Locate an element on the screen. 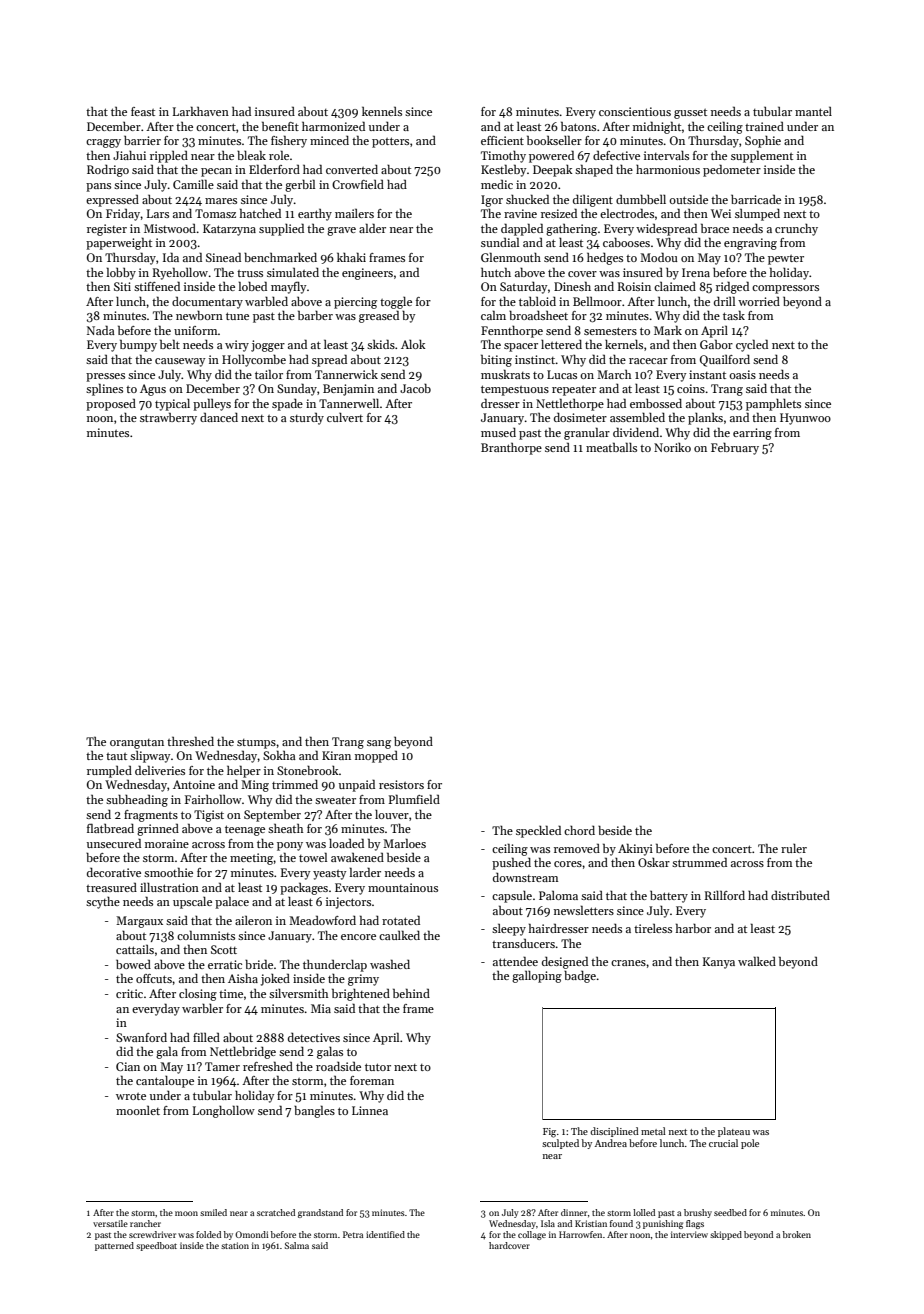 The width and height of the screenshot is (924, 1314). efficient is located at coordinates (502, 140).
